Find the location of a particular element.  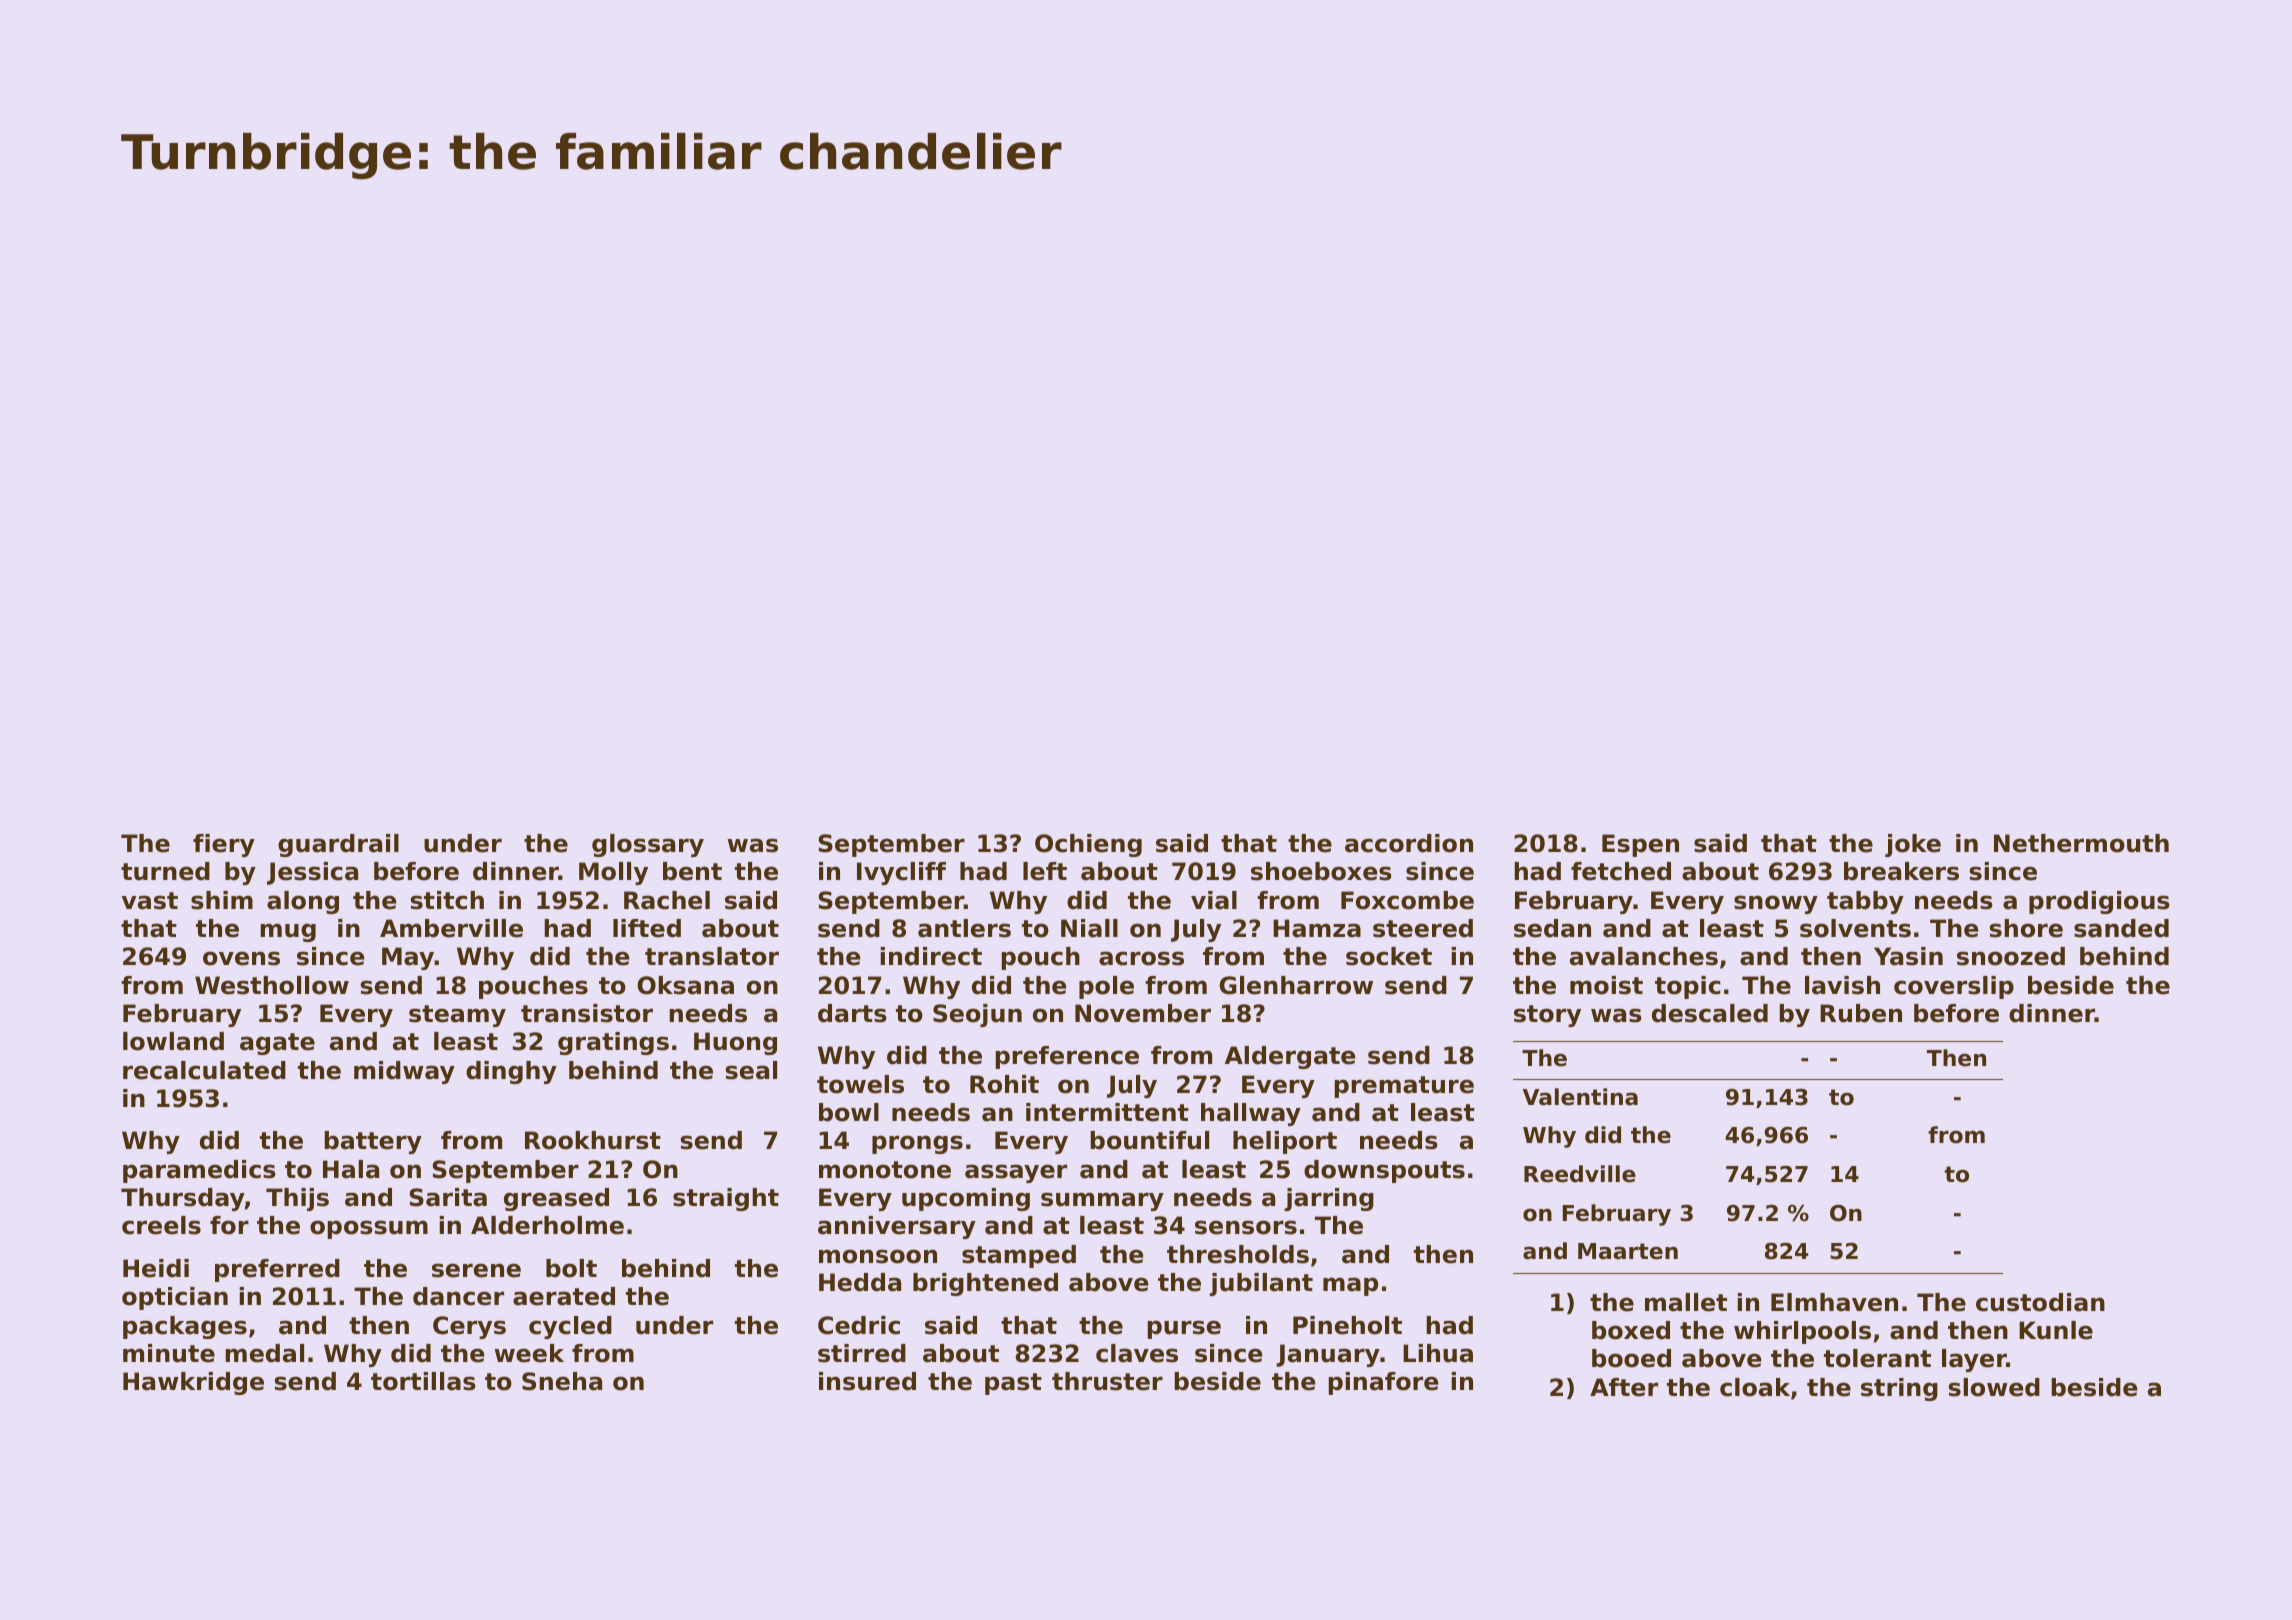

week is located at coordinates (529, 1353).
